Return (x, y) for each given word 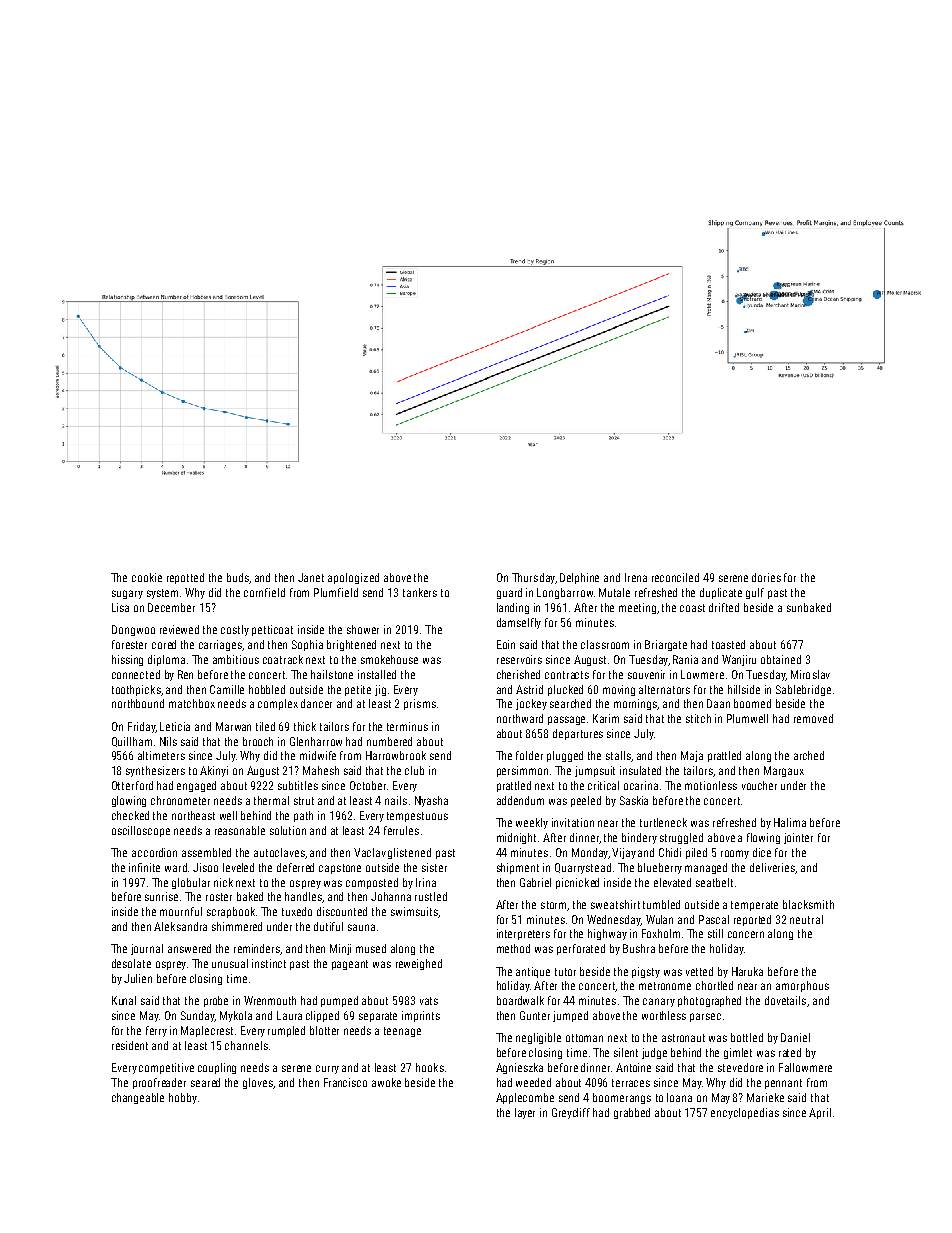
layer (525, 1113)
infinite (144, 867)
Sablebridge (803, 690)
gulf (755, 593)
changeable (138, 1098)
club (414, 770)
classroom (605, 644)
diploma (166, 660)
